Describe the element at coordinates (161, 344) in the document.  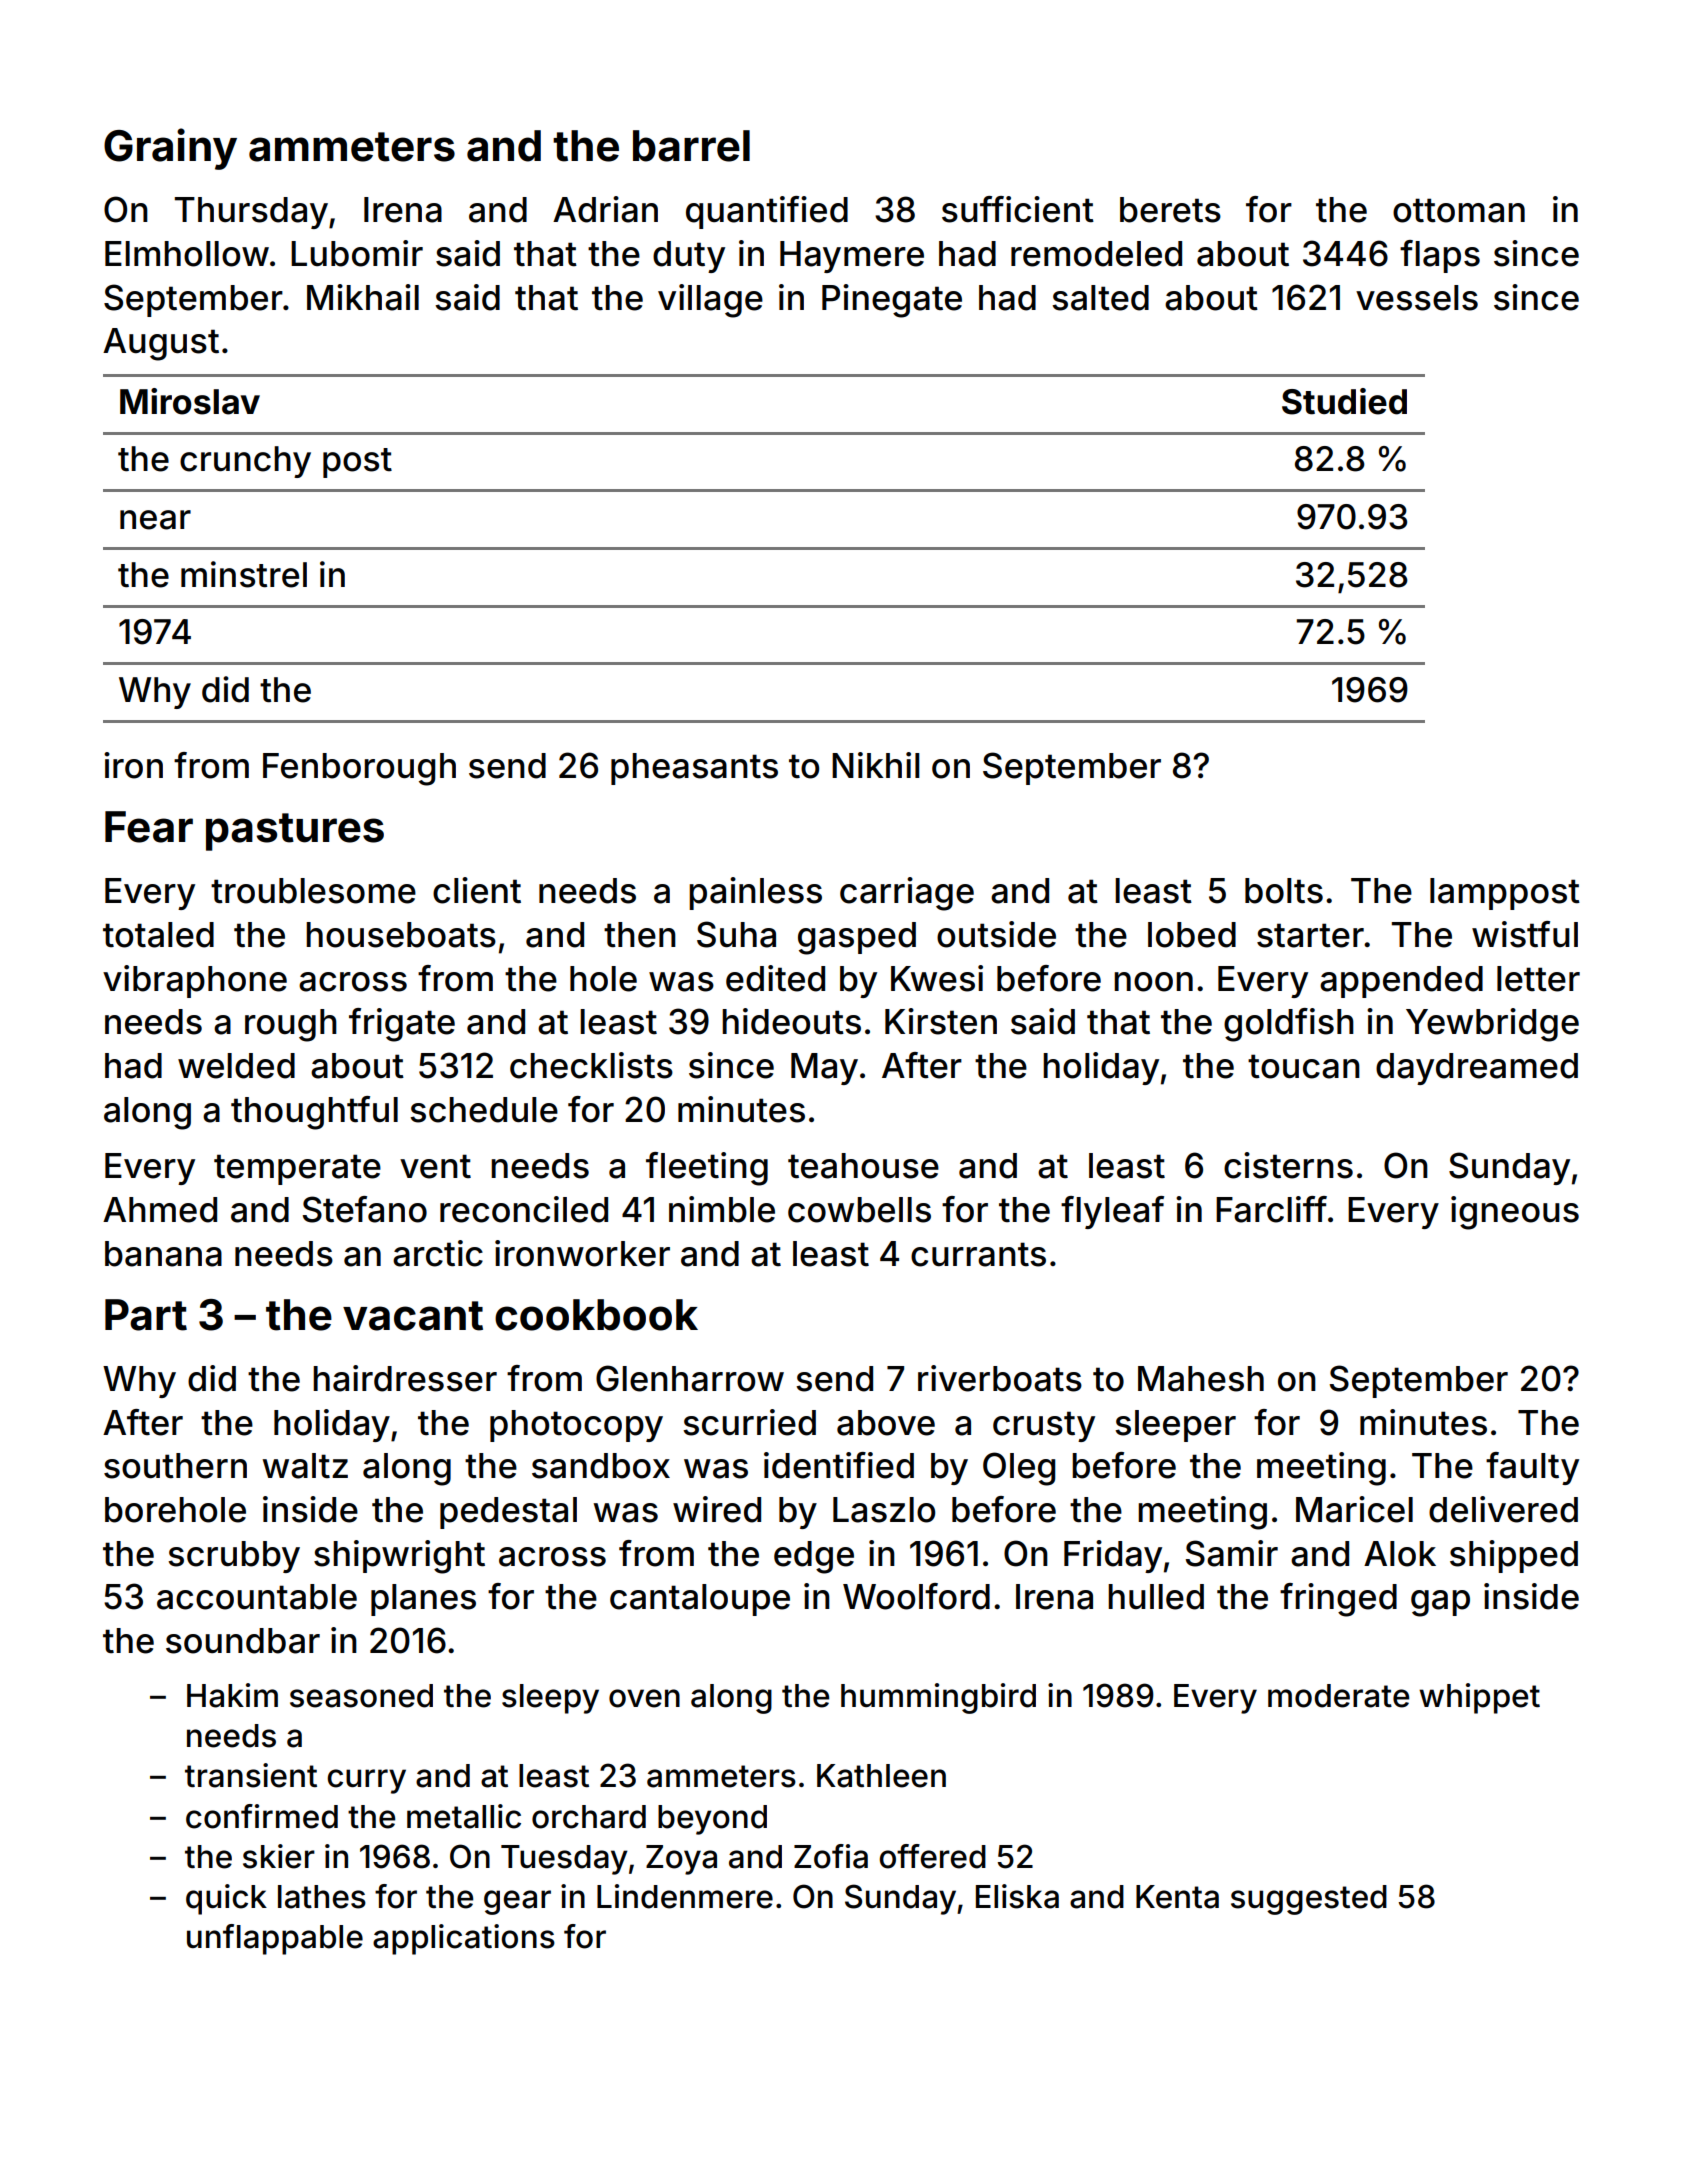
I see `August` at that location.
